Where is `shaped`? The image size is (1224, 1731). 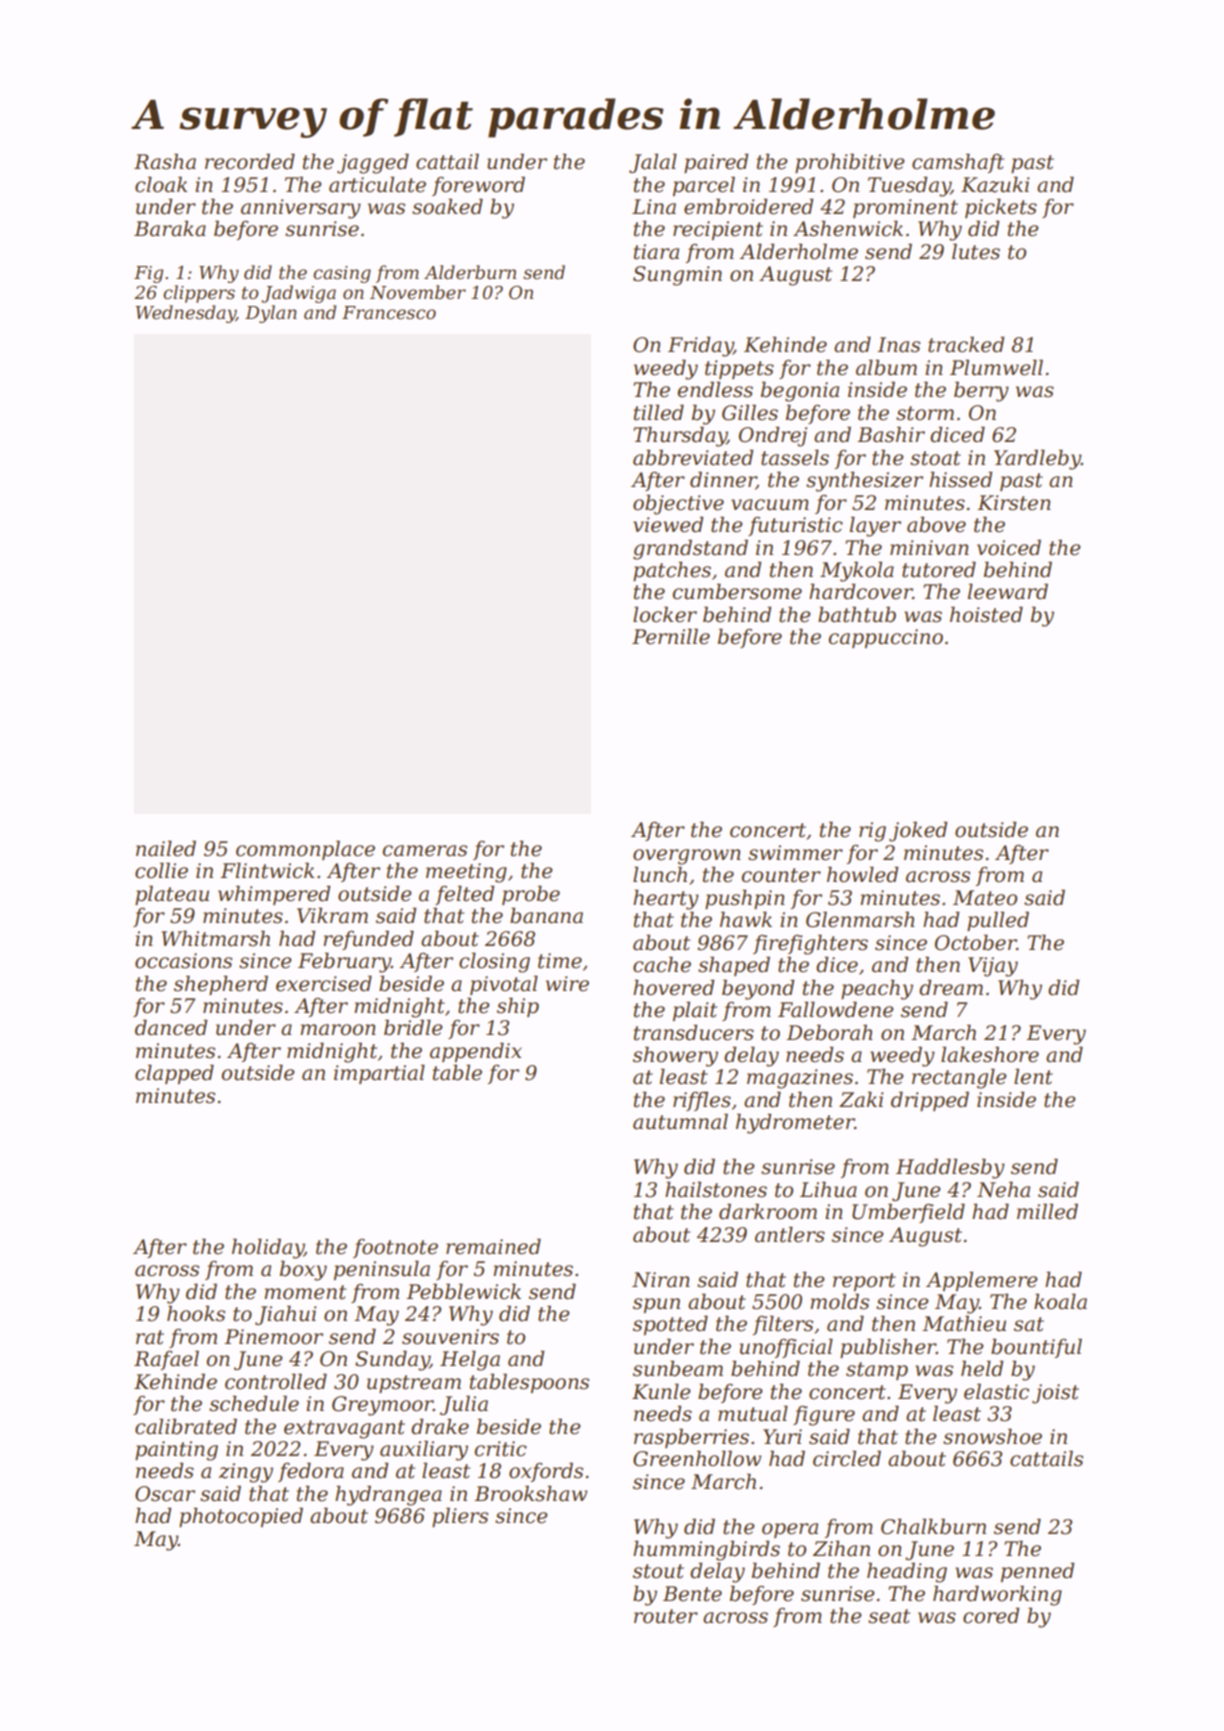
shaped is located at coordinates (734, 966).
